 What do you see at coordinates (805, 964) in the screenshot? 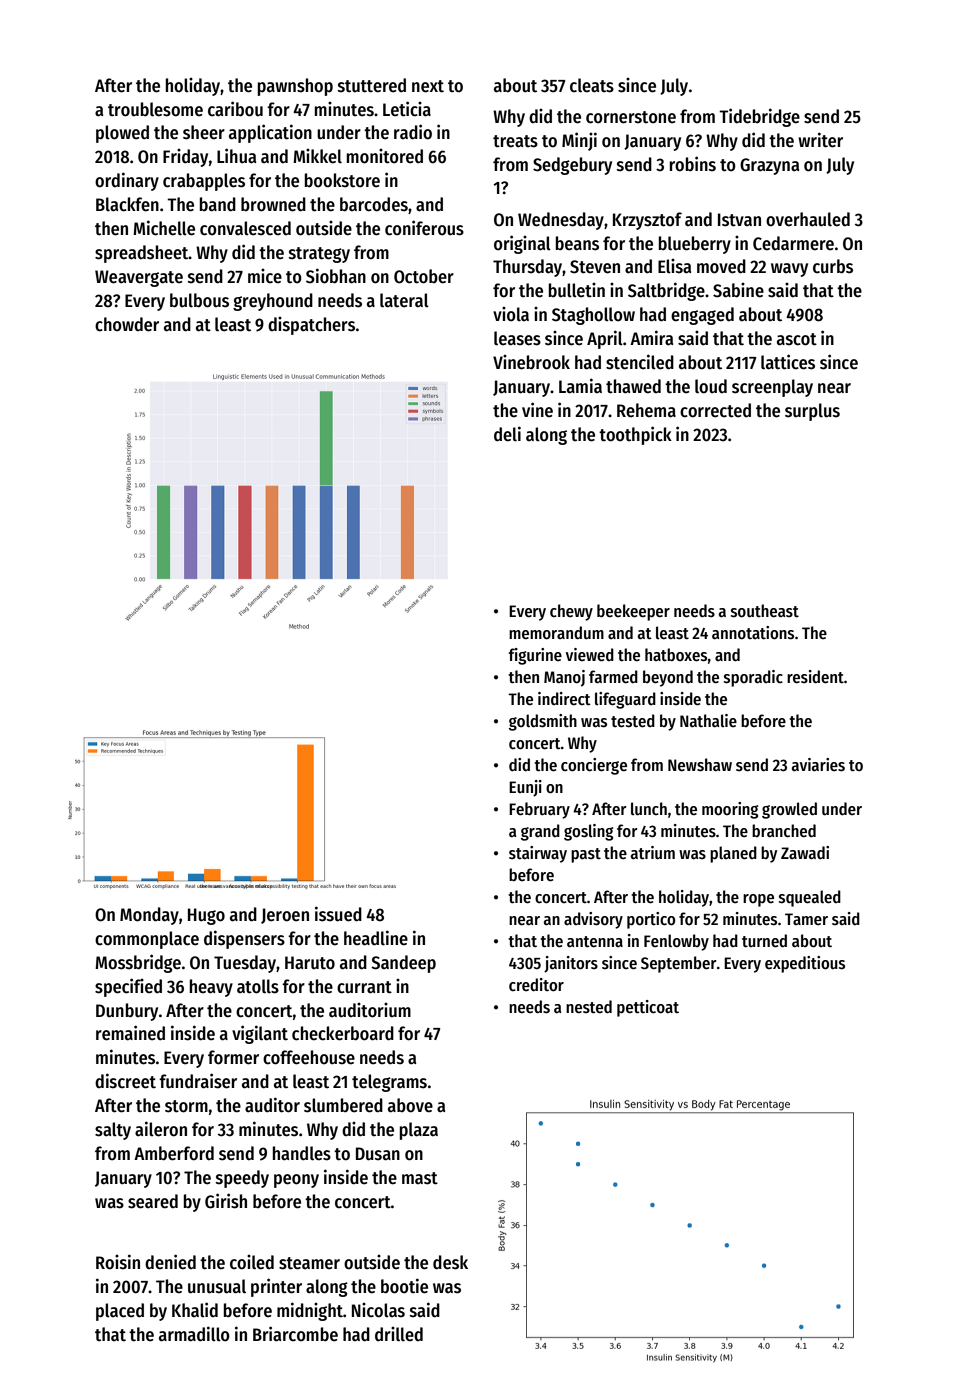
I see `expeditious` at bounding box center [805, 964].
